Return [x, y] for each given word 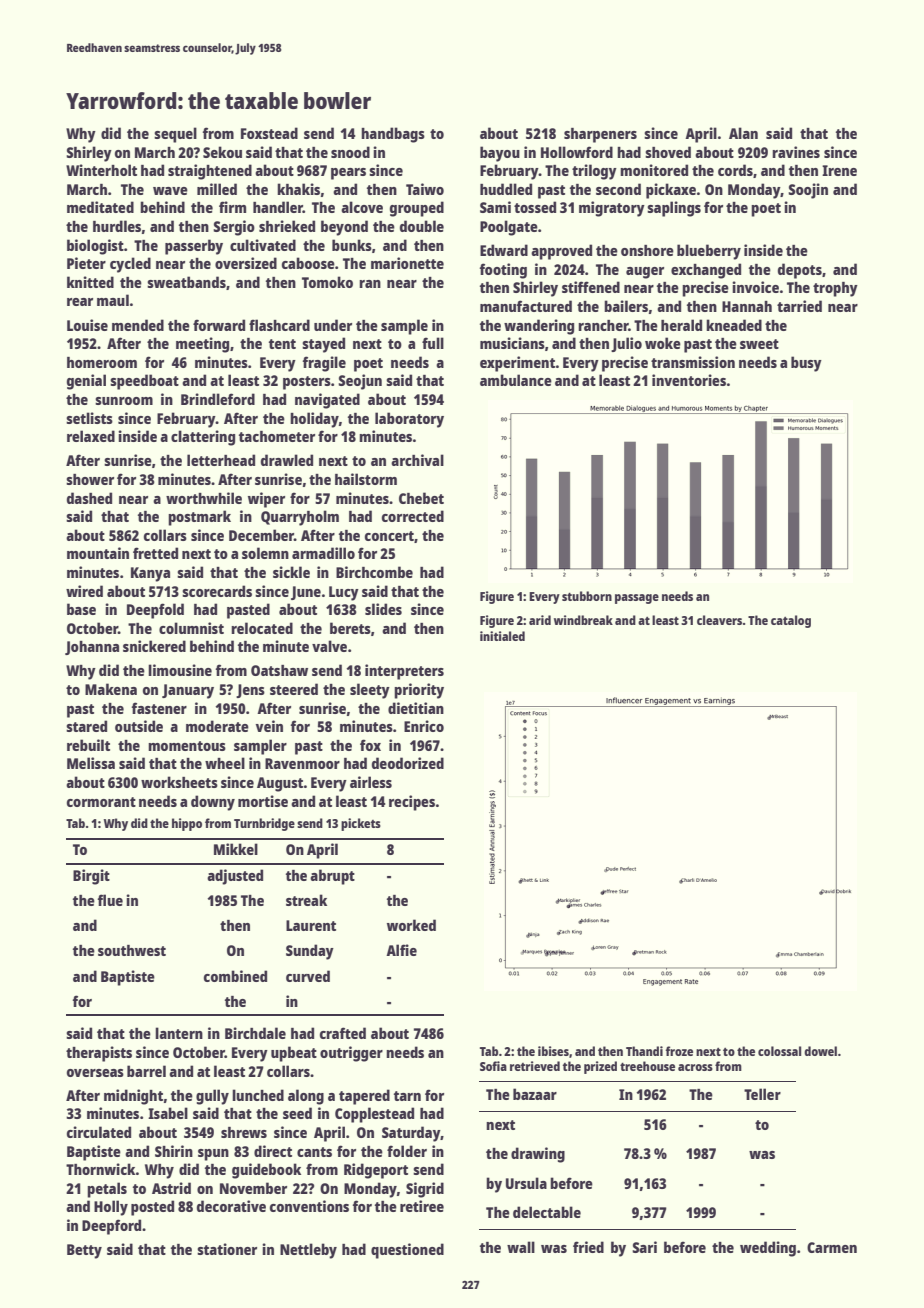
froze [679, 1051]
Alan [743, 133]
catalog [791, 621]
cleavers [720, 620]
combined [235, 976]
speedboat [144, 382]
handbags [393, 135]
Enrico [424, 726]
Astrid [171, 1188]
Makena [111, 689]
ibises [553, 1051]
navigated [327, 401]
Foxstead [269, 133]
